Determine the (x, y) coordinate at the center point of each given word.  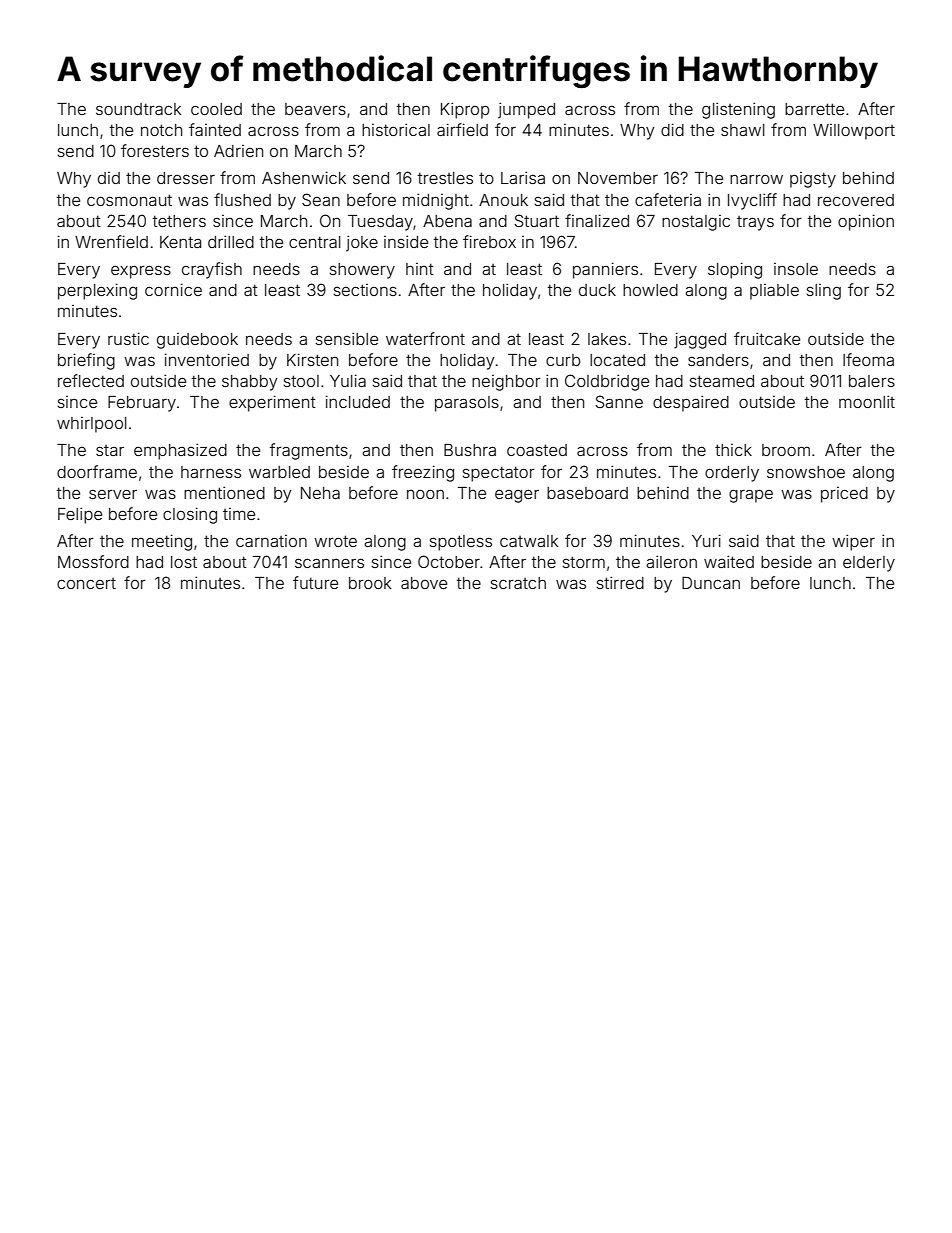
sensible (347, 338)
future (315, 582)
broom (786, 450)
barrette (814, 109)
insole (796, 269)
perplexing (97, 291)
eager (517, 496)
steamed (722, 381)
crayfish (212, 270)
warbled (279, 472)
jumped (526, 110)
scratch (518, 583)
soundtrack (138, 109)
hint (420, 269)
